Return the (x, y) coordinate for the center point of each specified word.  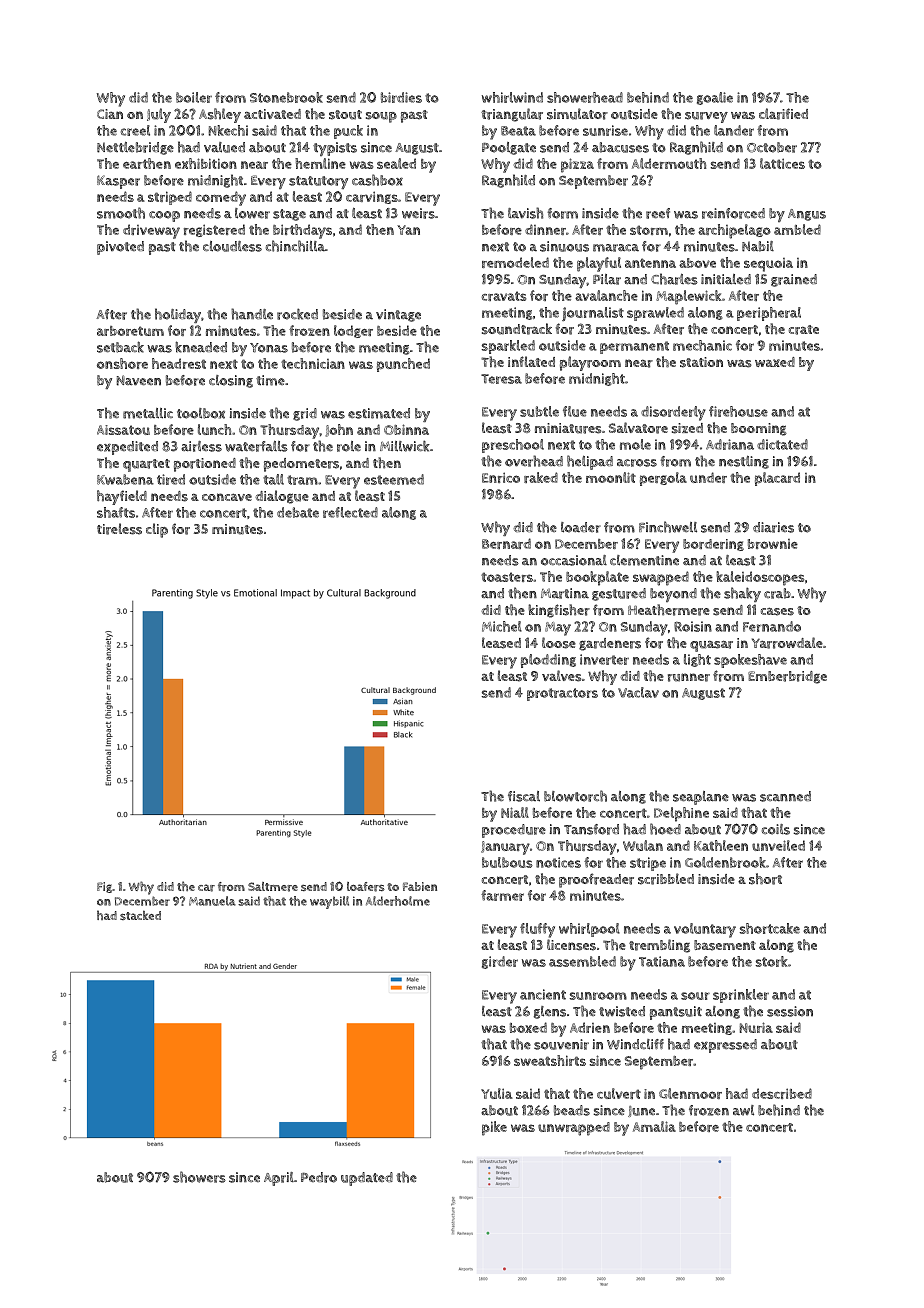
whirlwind (512, 97)
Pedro (319, 1177)
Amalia (654, 1126)
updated (367, 1179)
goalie (715, 98)
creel (135, 130)
